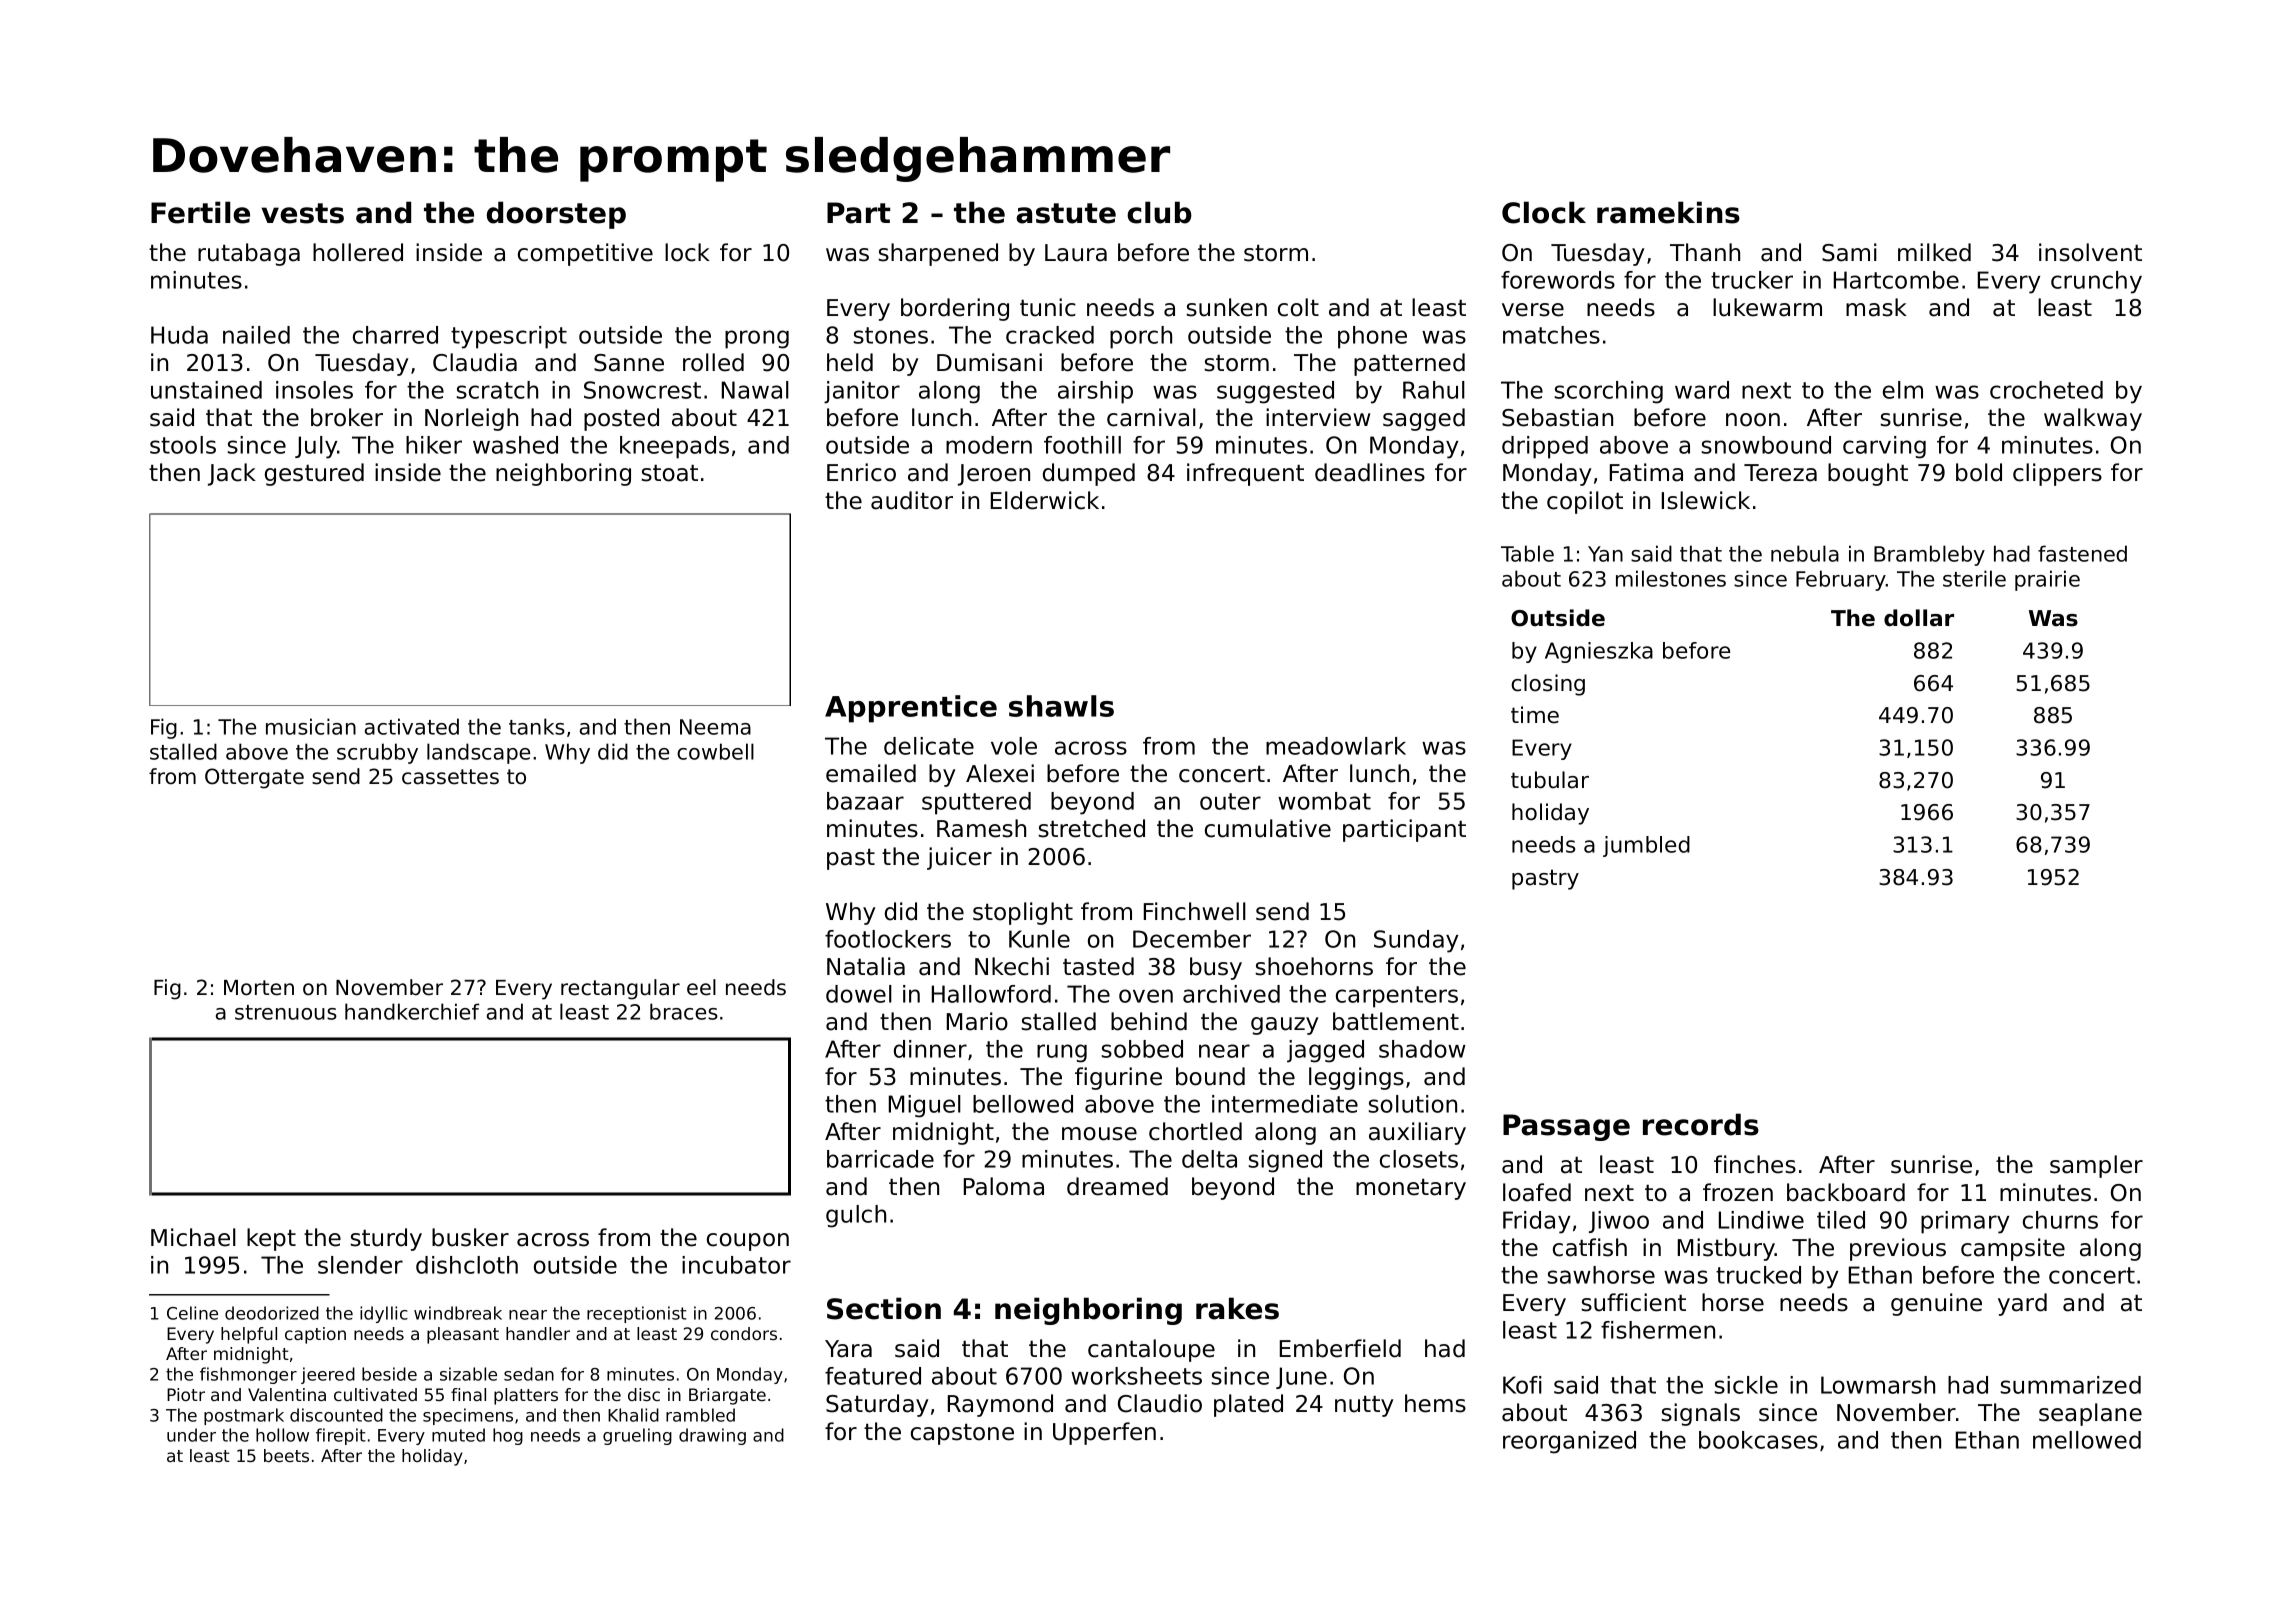 The image size is (2292, 1620). What do you see at coordinates (1336, 746) in the screenshot?
I see `meadowlark` at bounding box center [1336, 746].
